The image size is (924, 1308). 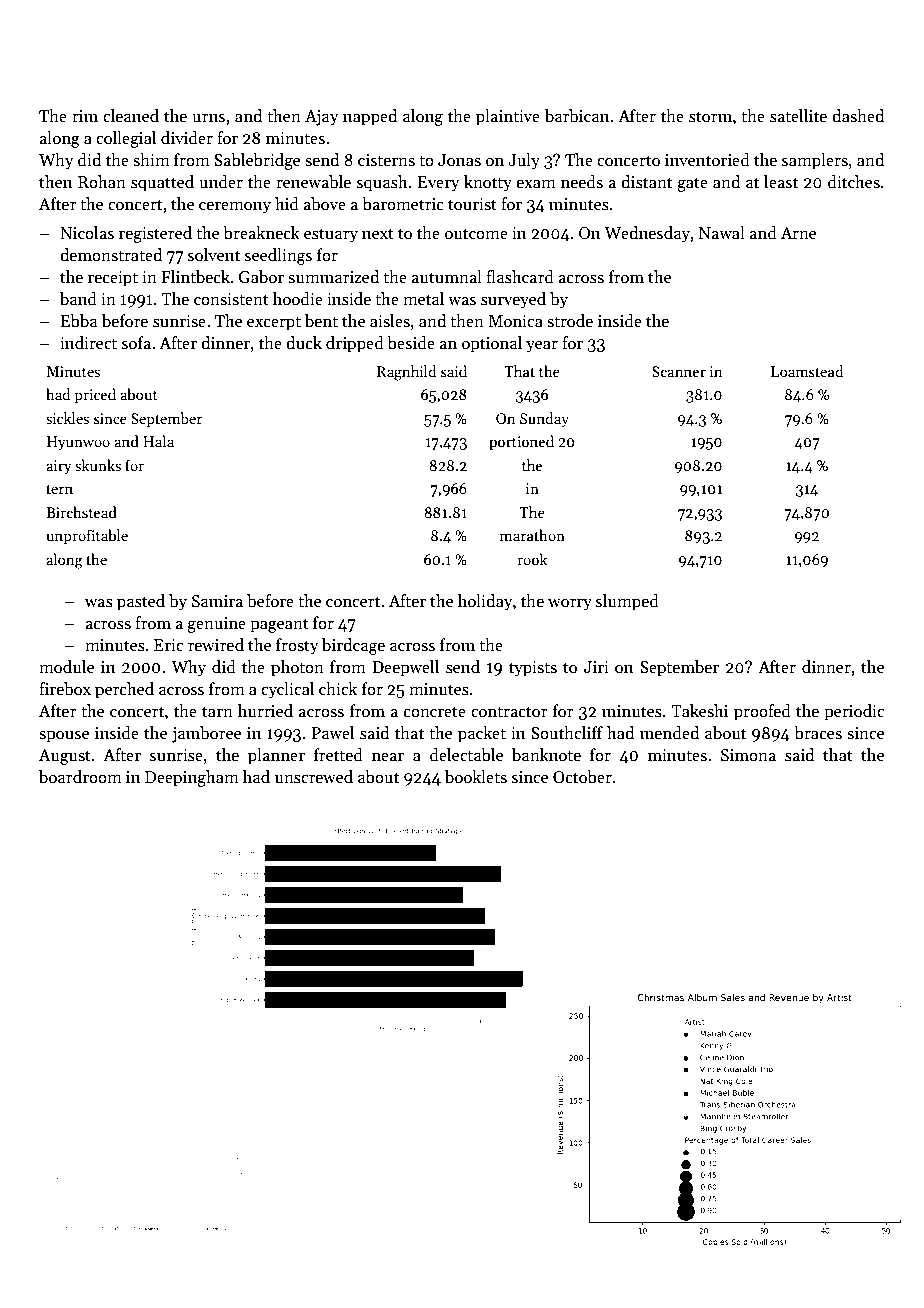 I want to click on rim, so click(x=85, y=116).
